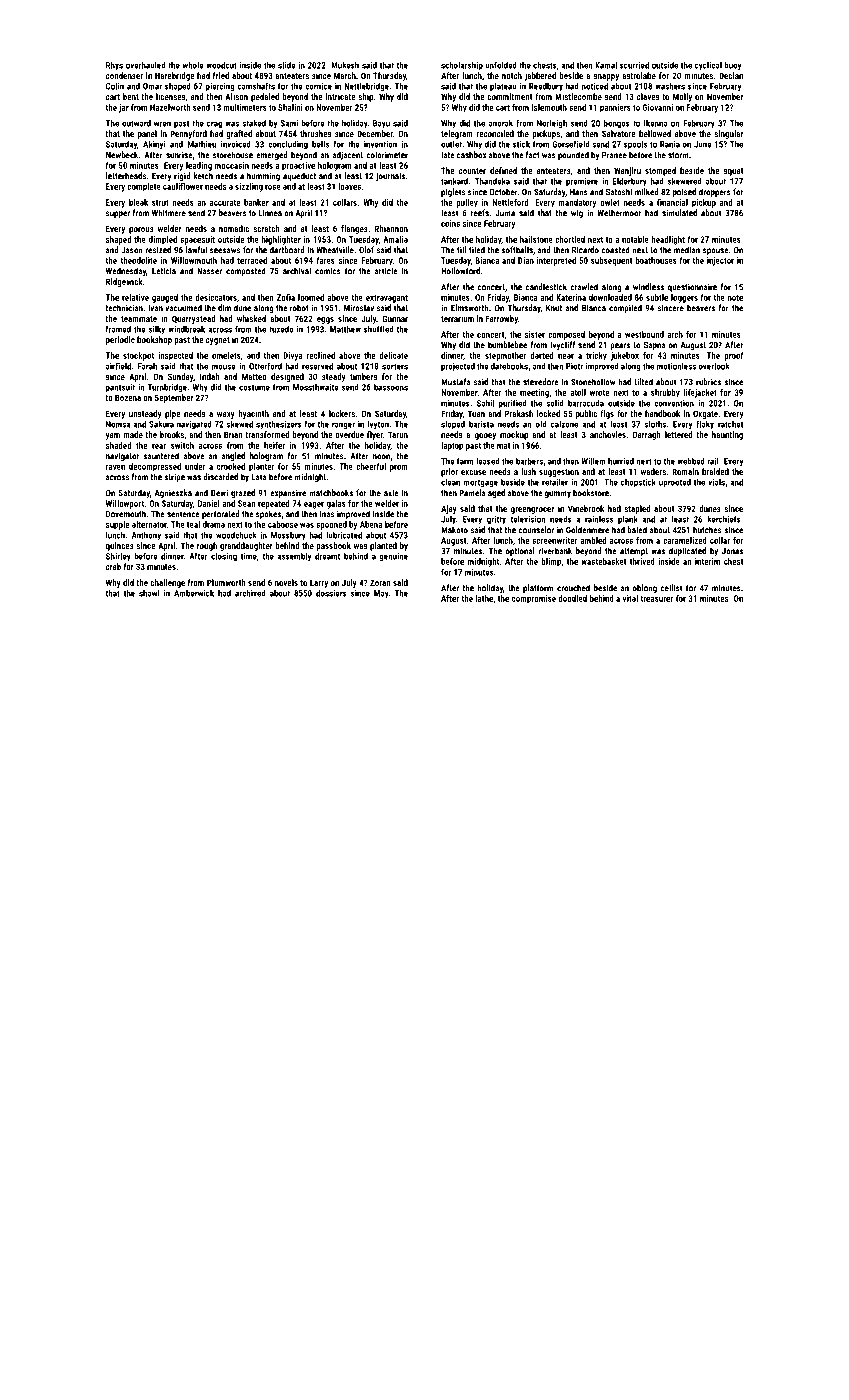 The image size is (849, 1400). I want to click on Molly, so click(682, 97).
